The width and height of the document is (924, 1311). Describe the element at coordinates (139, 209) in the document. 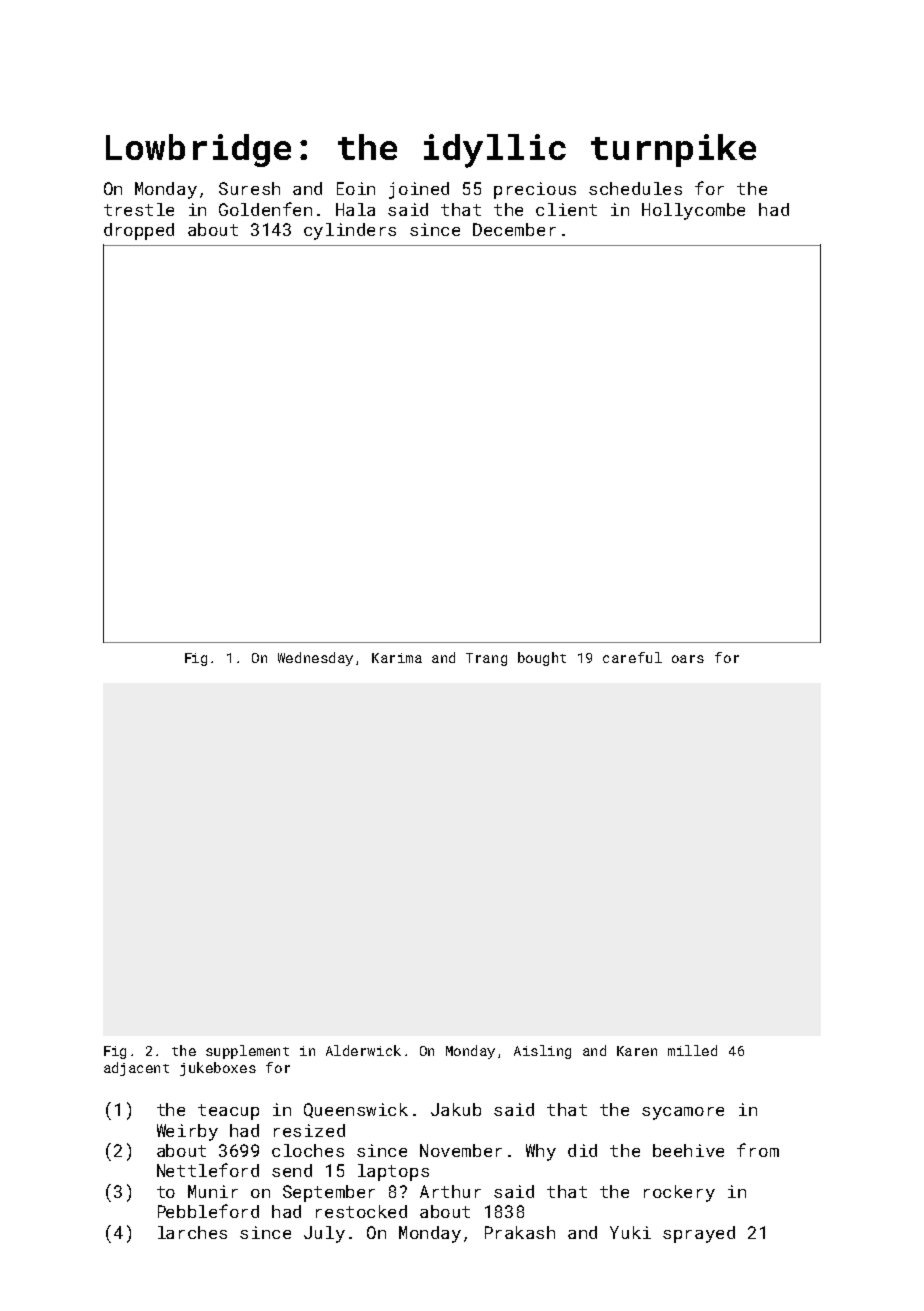

I see `trestle` at that location.
